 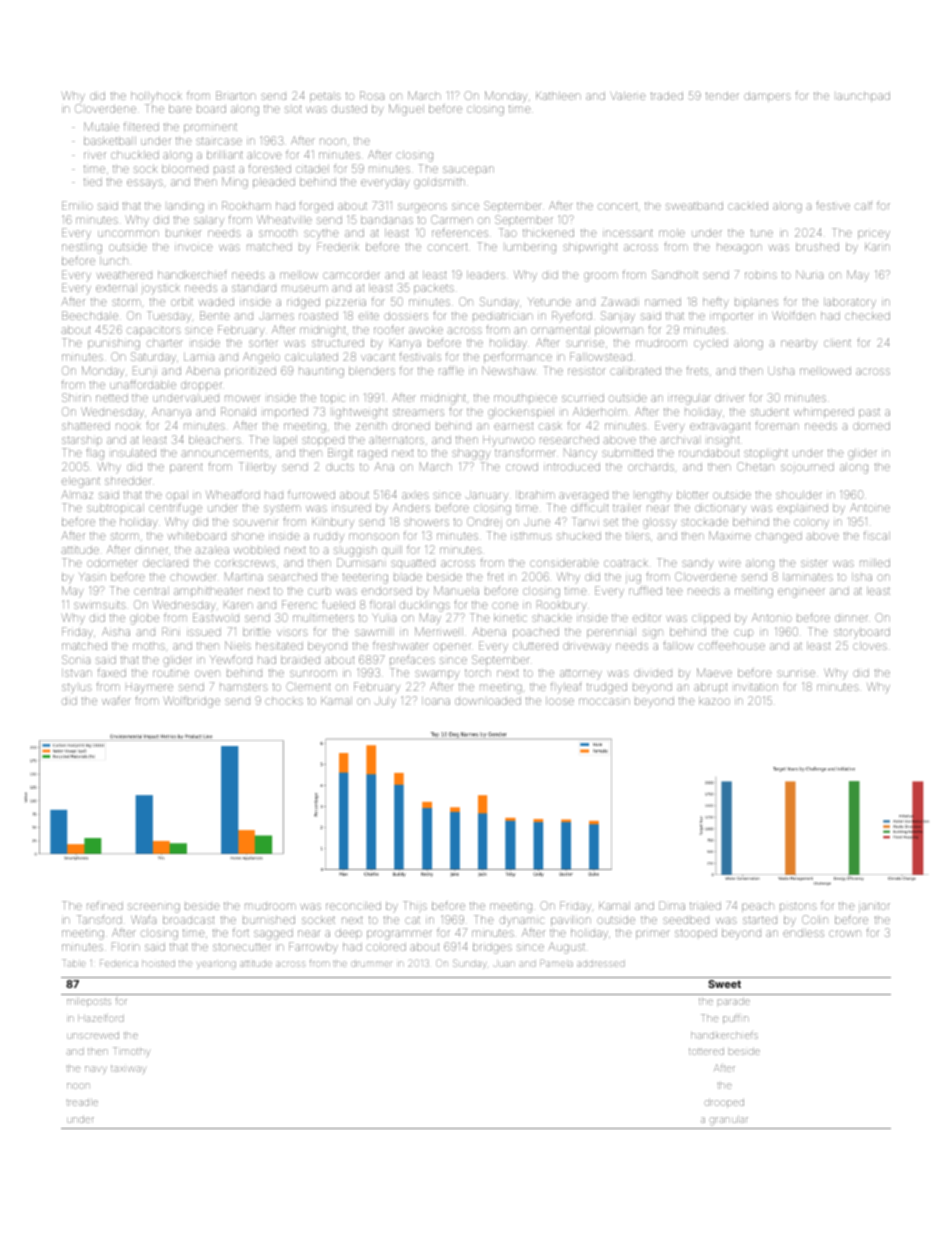 What do you see at coordinates (863, 97) in the document?
I see `launchpad` at bounding box center [863, 97].
